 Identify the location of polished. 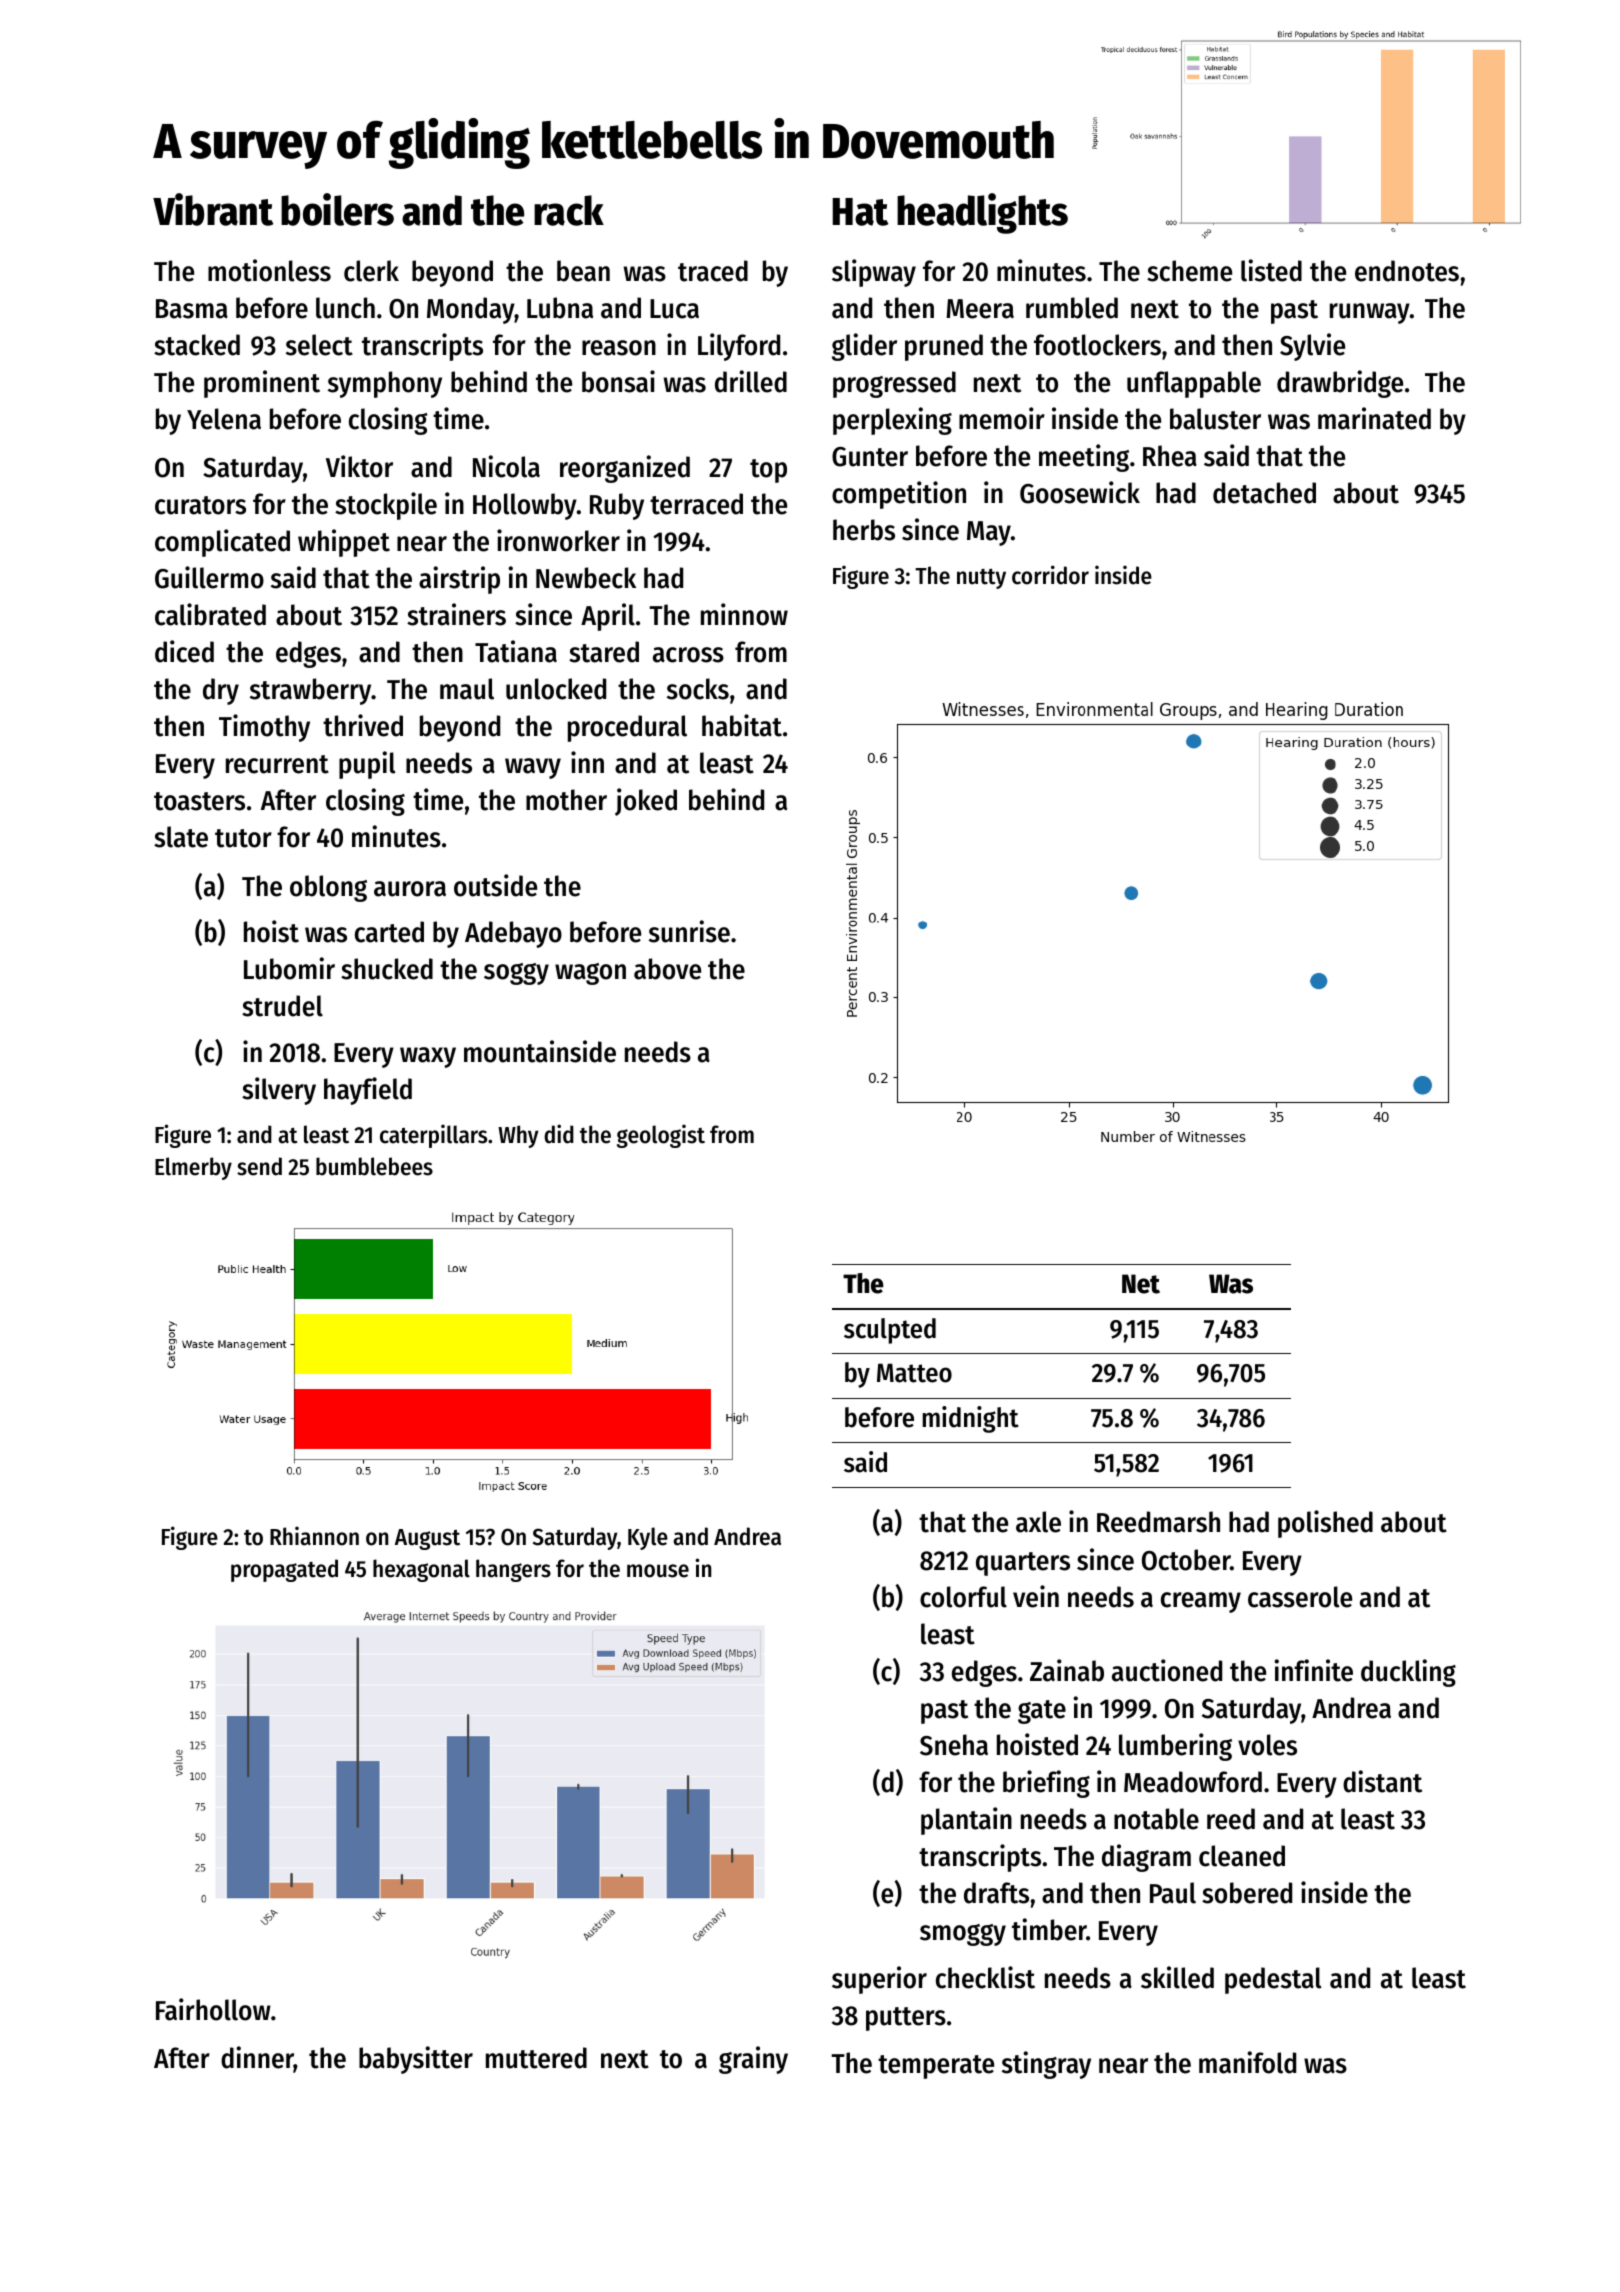
(1325, 1524).
